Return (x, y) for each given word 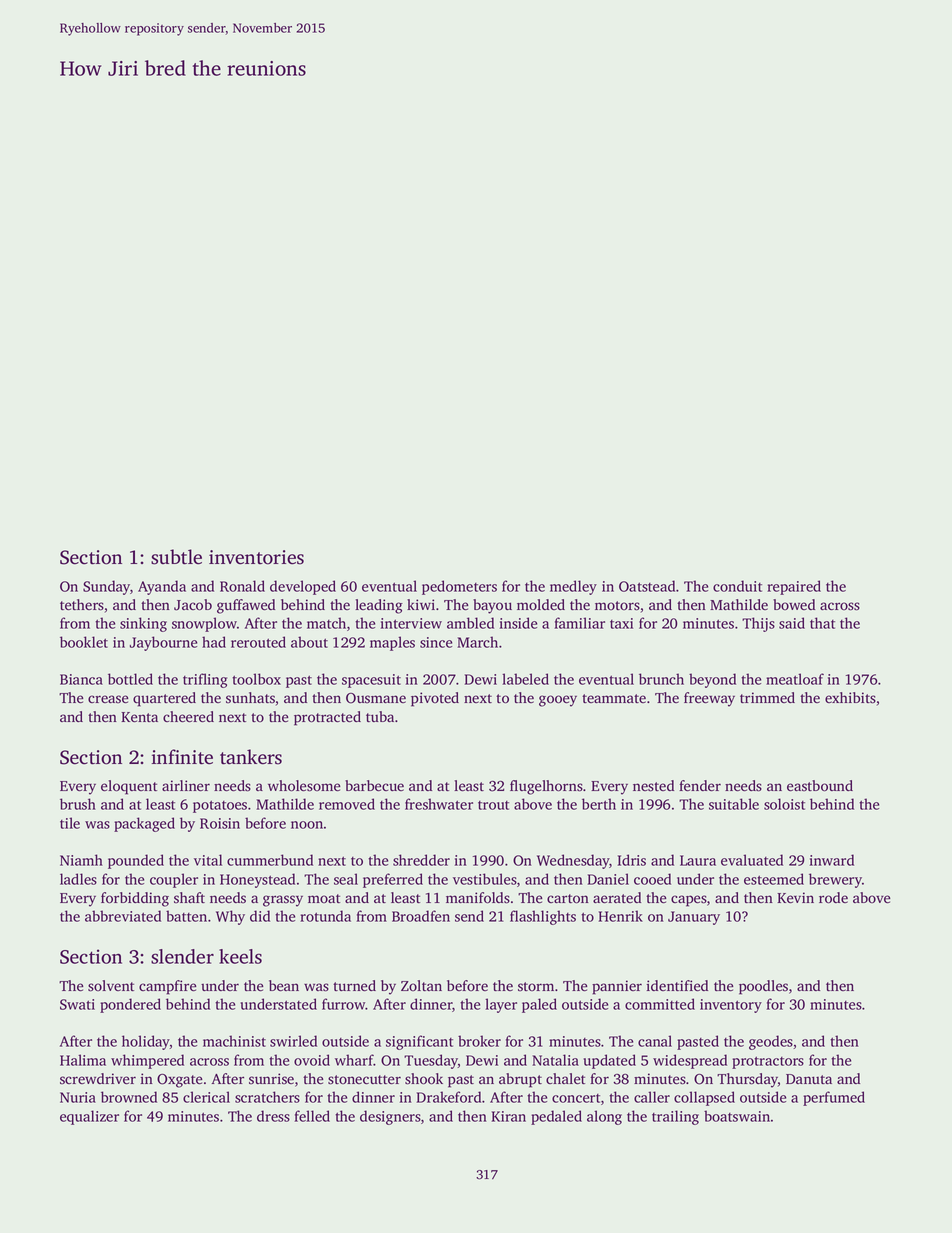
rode (833, 898)
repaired (794, 587)
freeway (709, 699)
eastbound (820, 786)
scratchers (267, 1097)
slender (182, 956)
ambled (470, 623)
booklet (84, 642)
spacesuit (371, 681)
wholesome (304, 786)
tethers (82, 605)
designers (390, 1117)
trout (493, 805)
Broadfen (421, 916)
